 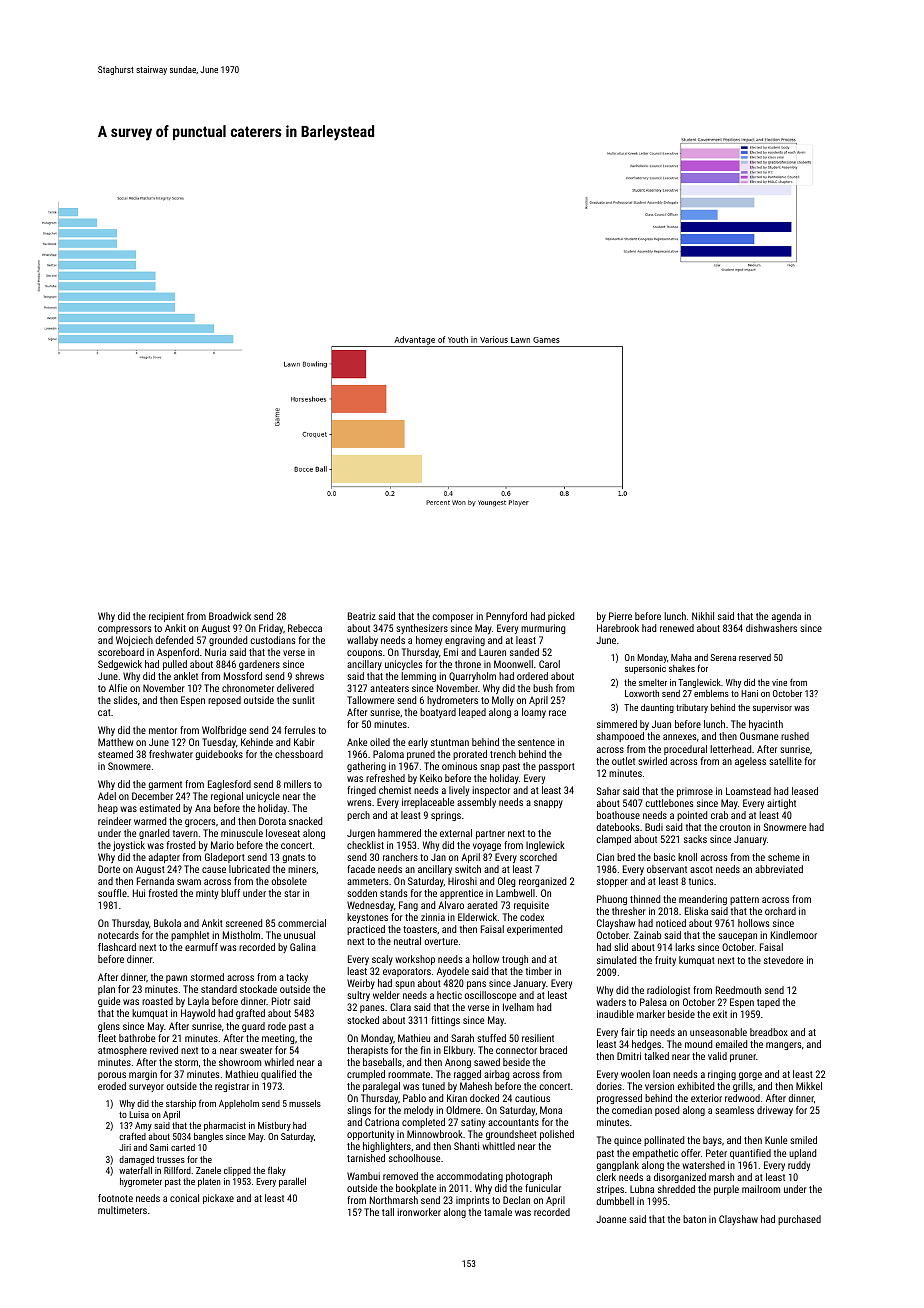 What do you see at coordinates (703, 616) in the document?
I see `Nikhil` at bounding box center [703, 616].
